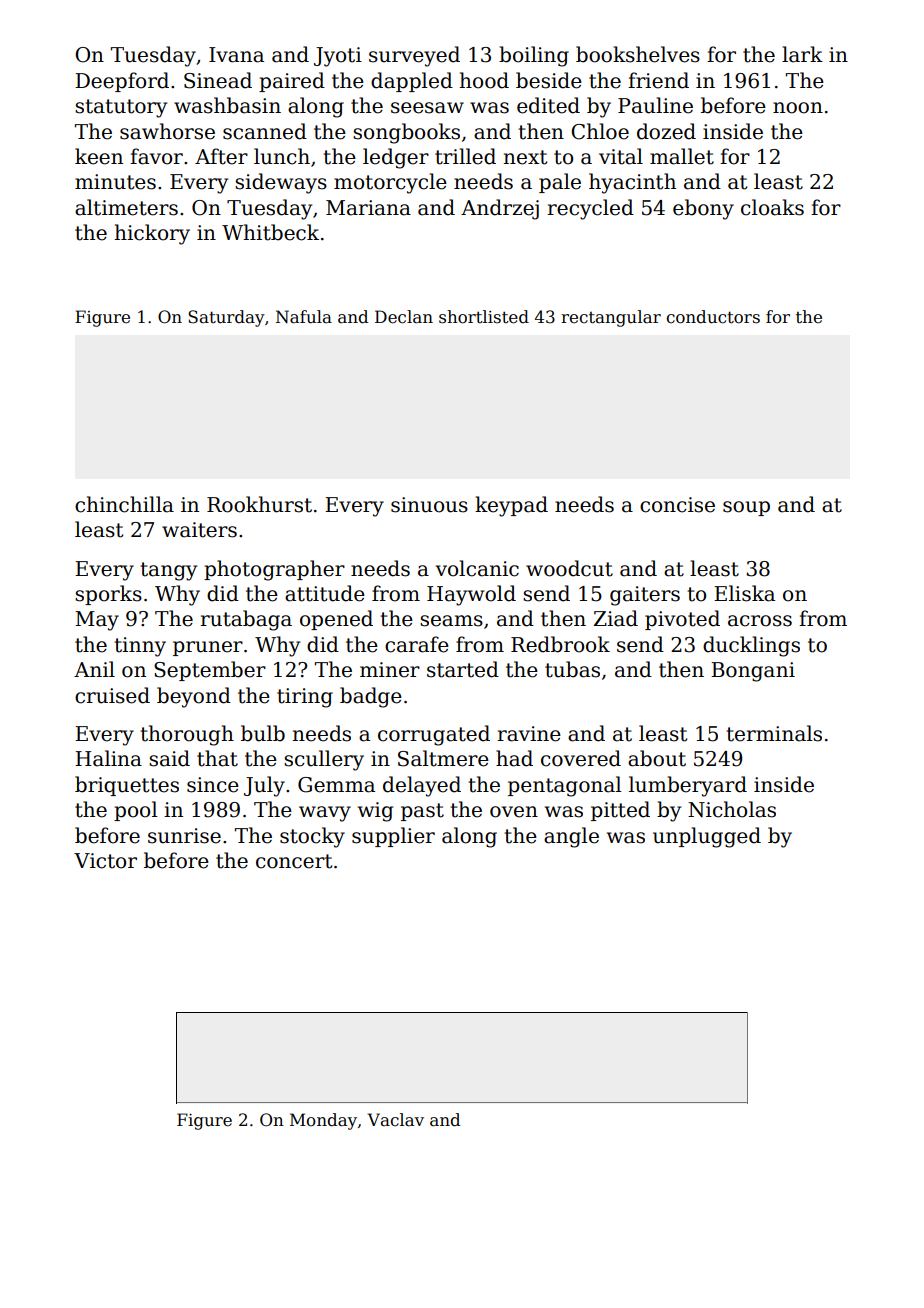  I want to click on pitted, so click(620, 811).
